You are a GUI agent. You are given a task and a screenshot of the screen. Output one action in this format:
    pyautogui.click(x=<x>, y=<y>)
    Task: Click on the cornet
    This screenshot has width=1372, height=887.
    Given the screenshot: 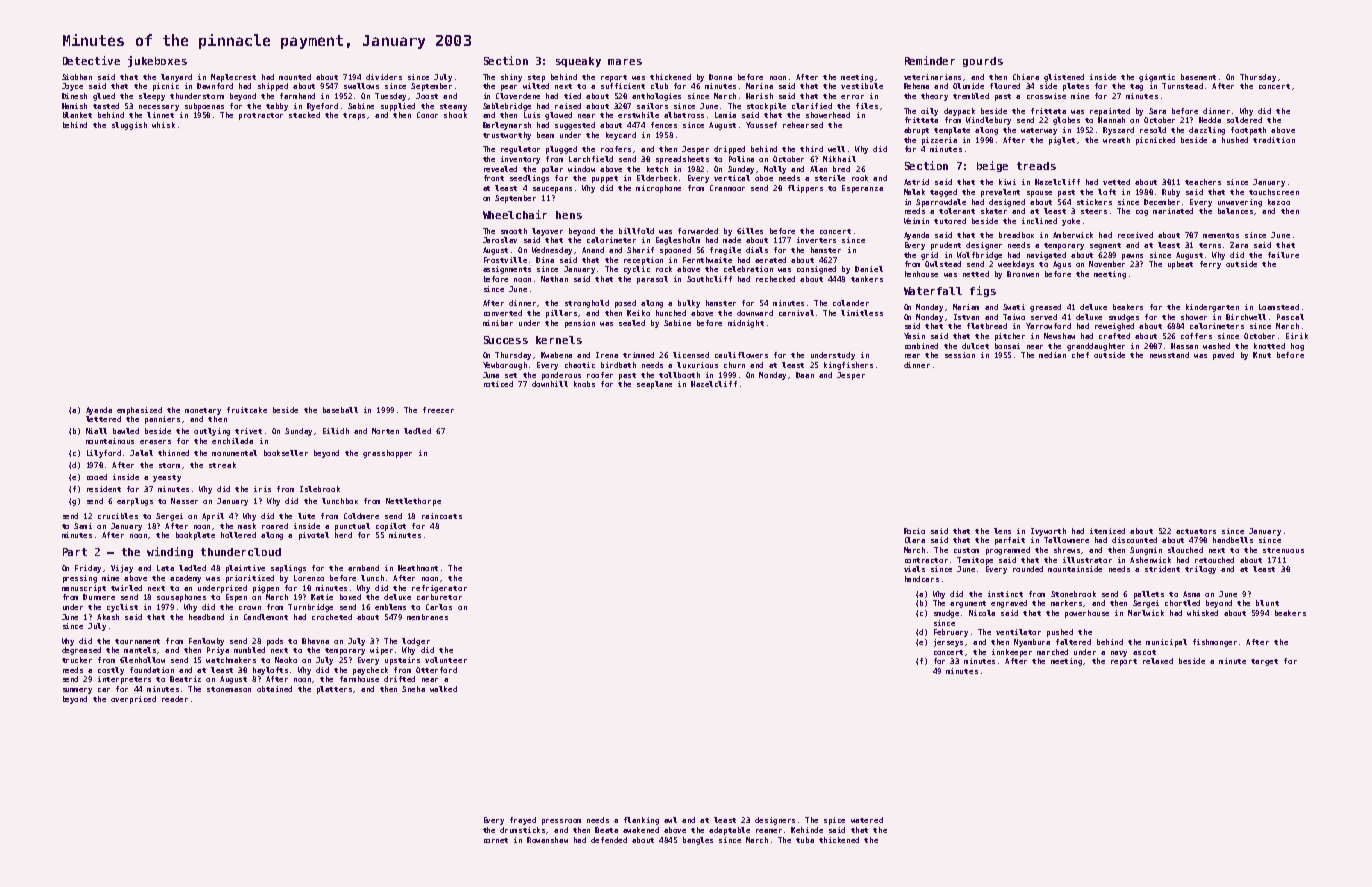 What is the action you would take?
    pyautogui.click(x=496, y=840)
